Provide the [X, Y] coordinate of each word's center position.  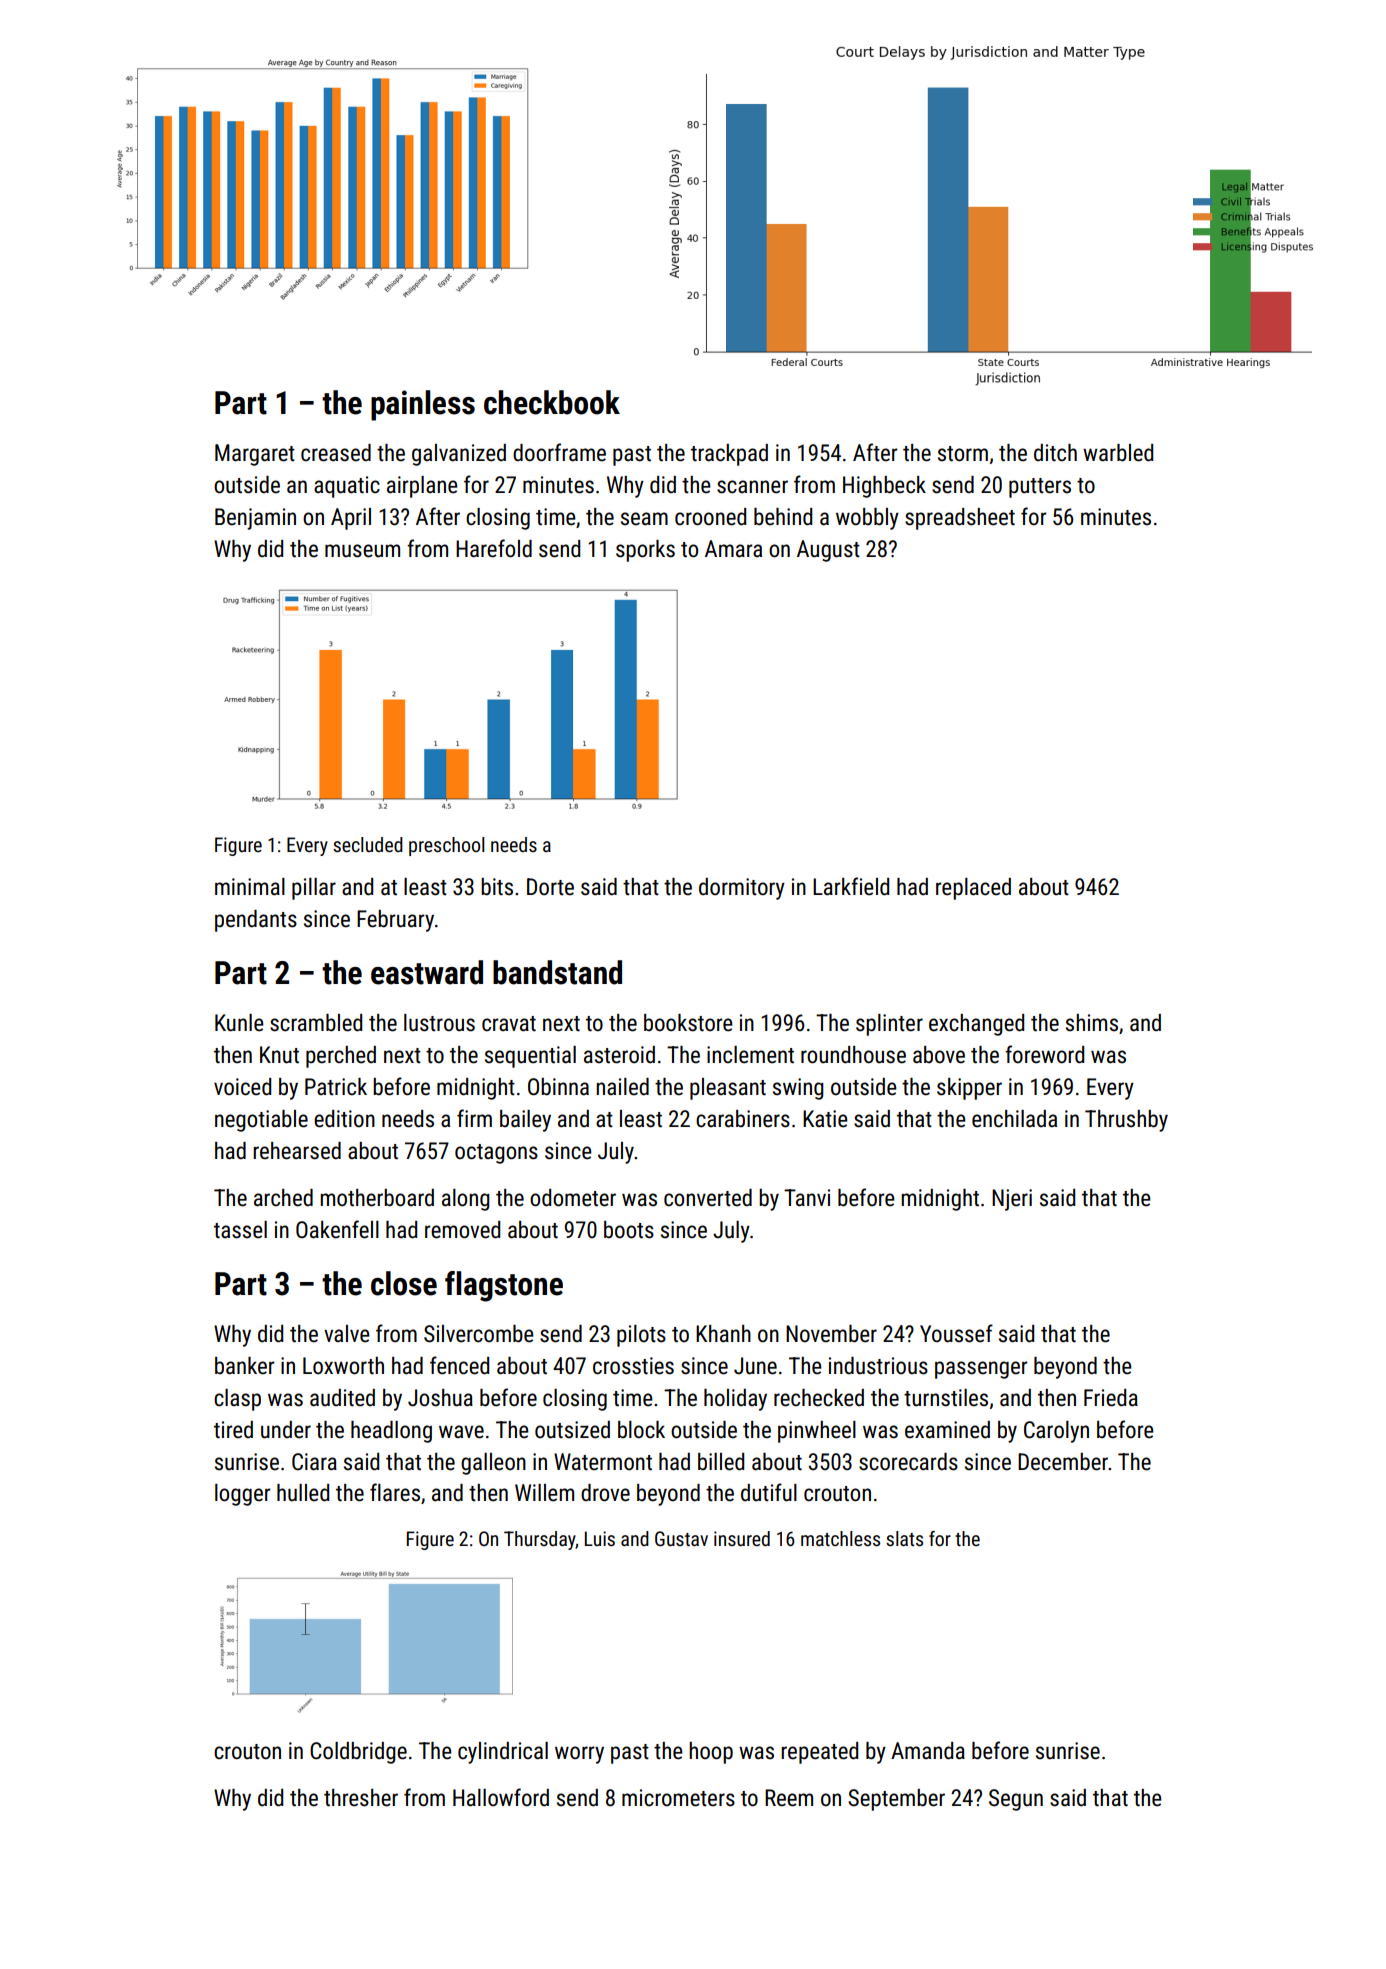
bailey [525, 1121]
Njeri [1012, 1200]
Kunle [239, 1023]
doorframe [559, 452]
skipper [969, 1089]
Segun [1016, 1800]
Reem [789, 1798]
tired [233, 1430]
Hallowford [501, 1797]
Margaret [255, 455]
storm [963, 454]
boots [629, 1230]
